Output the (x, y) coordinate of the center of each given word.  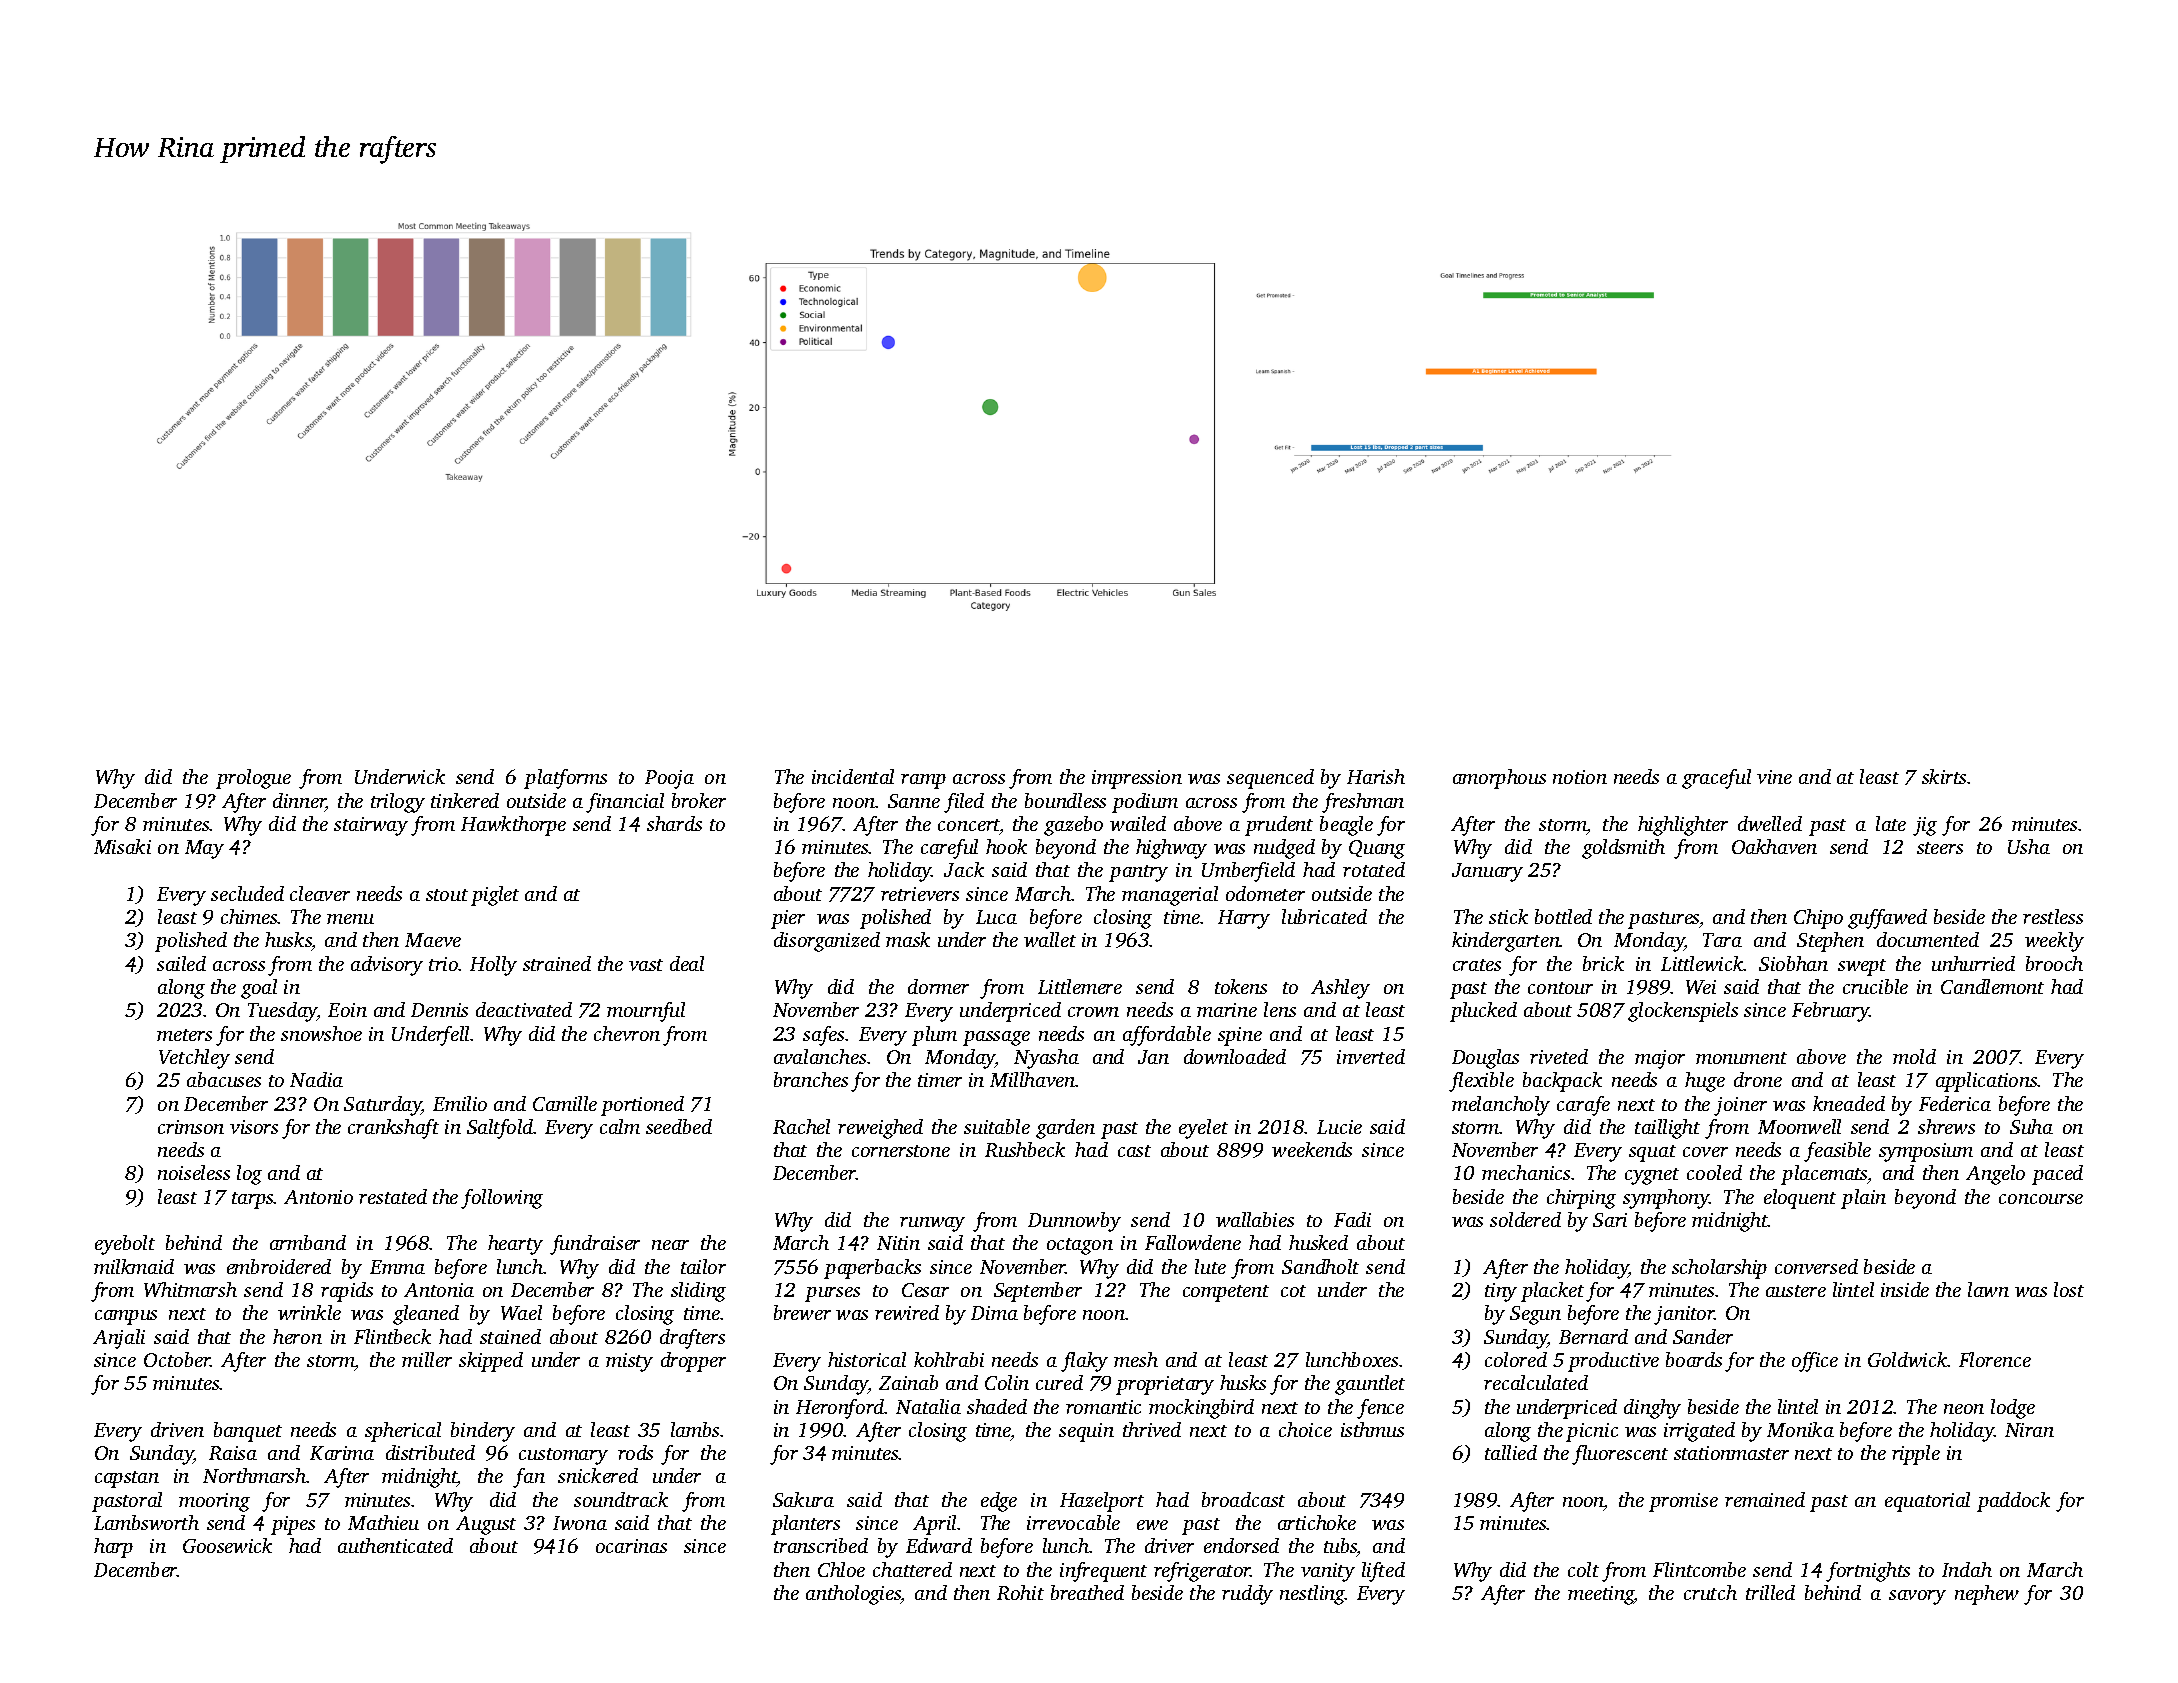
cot (1293, 1291)
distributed (430, 1452)
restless (2053, 916)
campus (126, 1317)
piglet (495, 896)
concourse (2041, 1199)
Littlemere (1080, 986)
